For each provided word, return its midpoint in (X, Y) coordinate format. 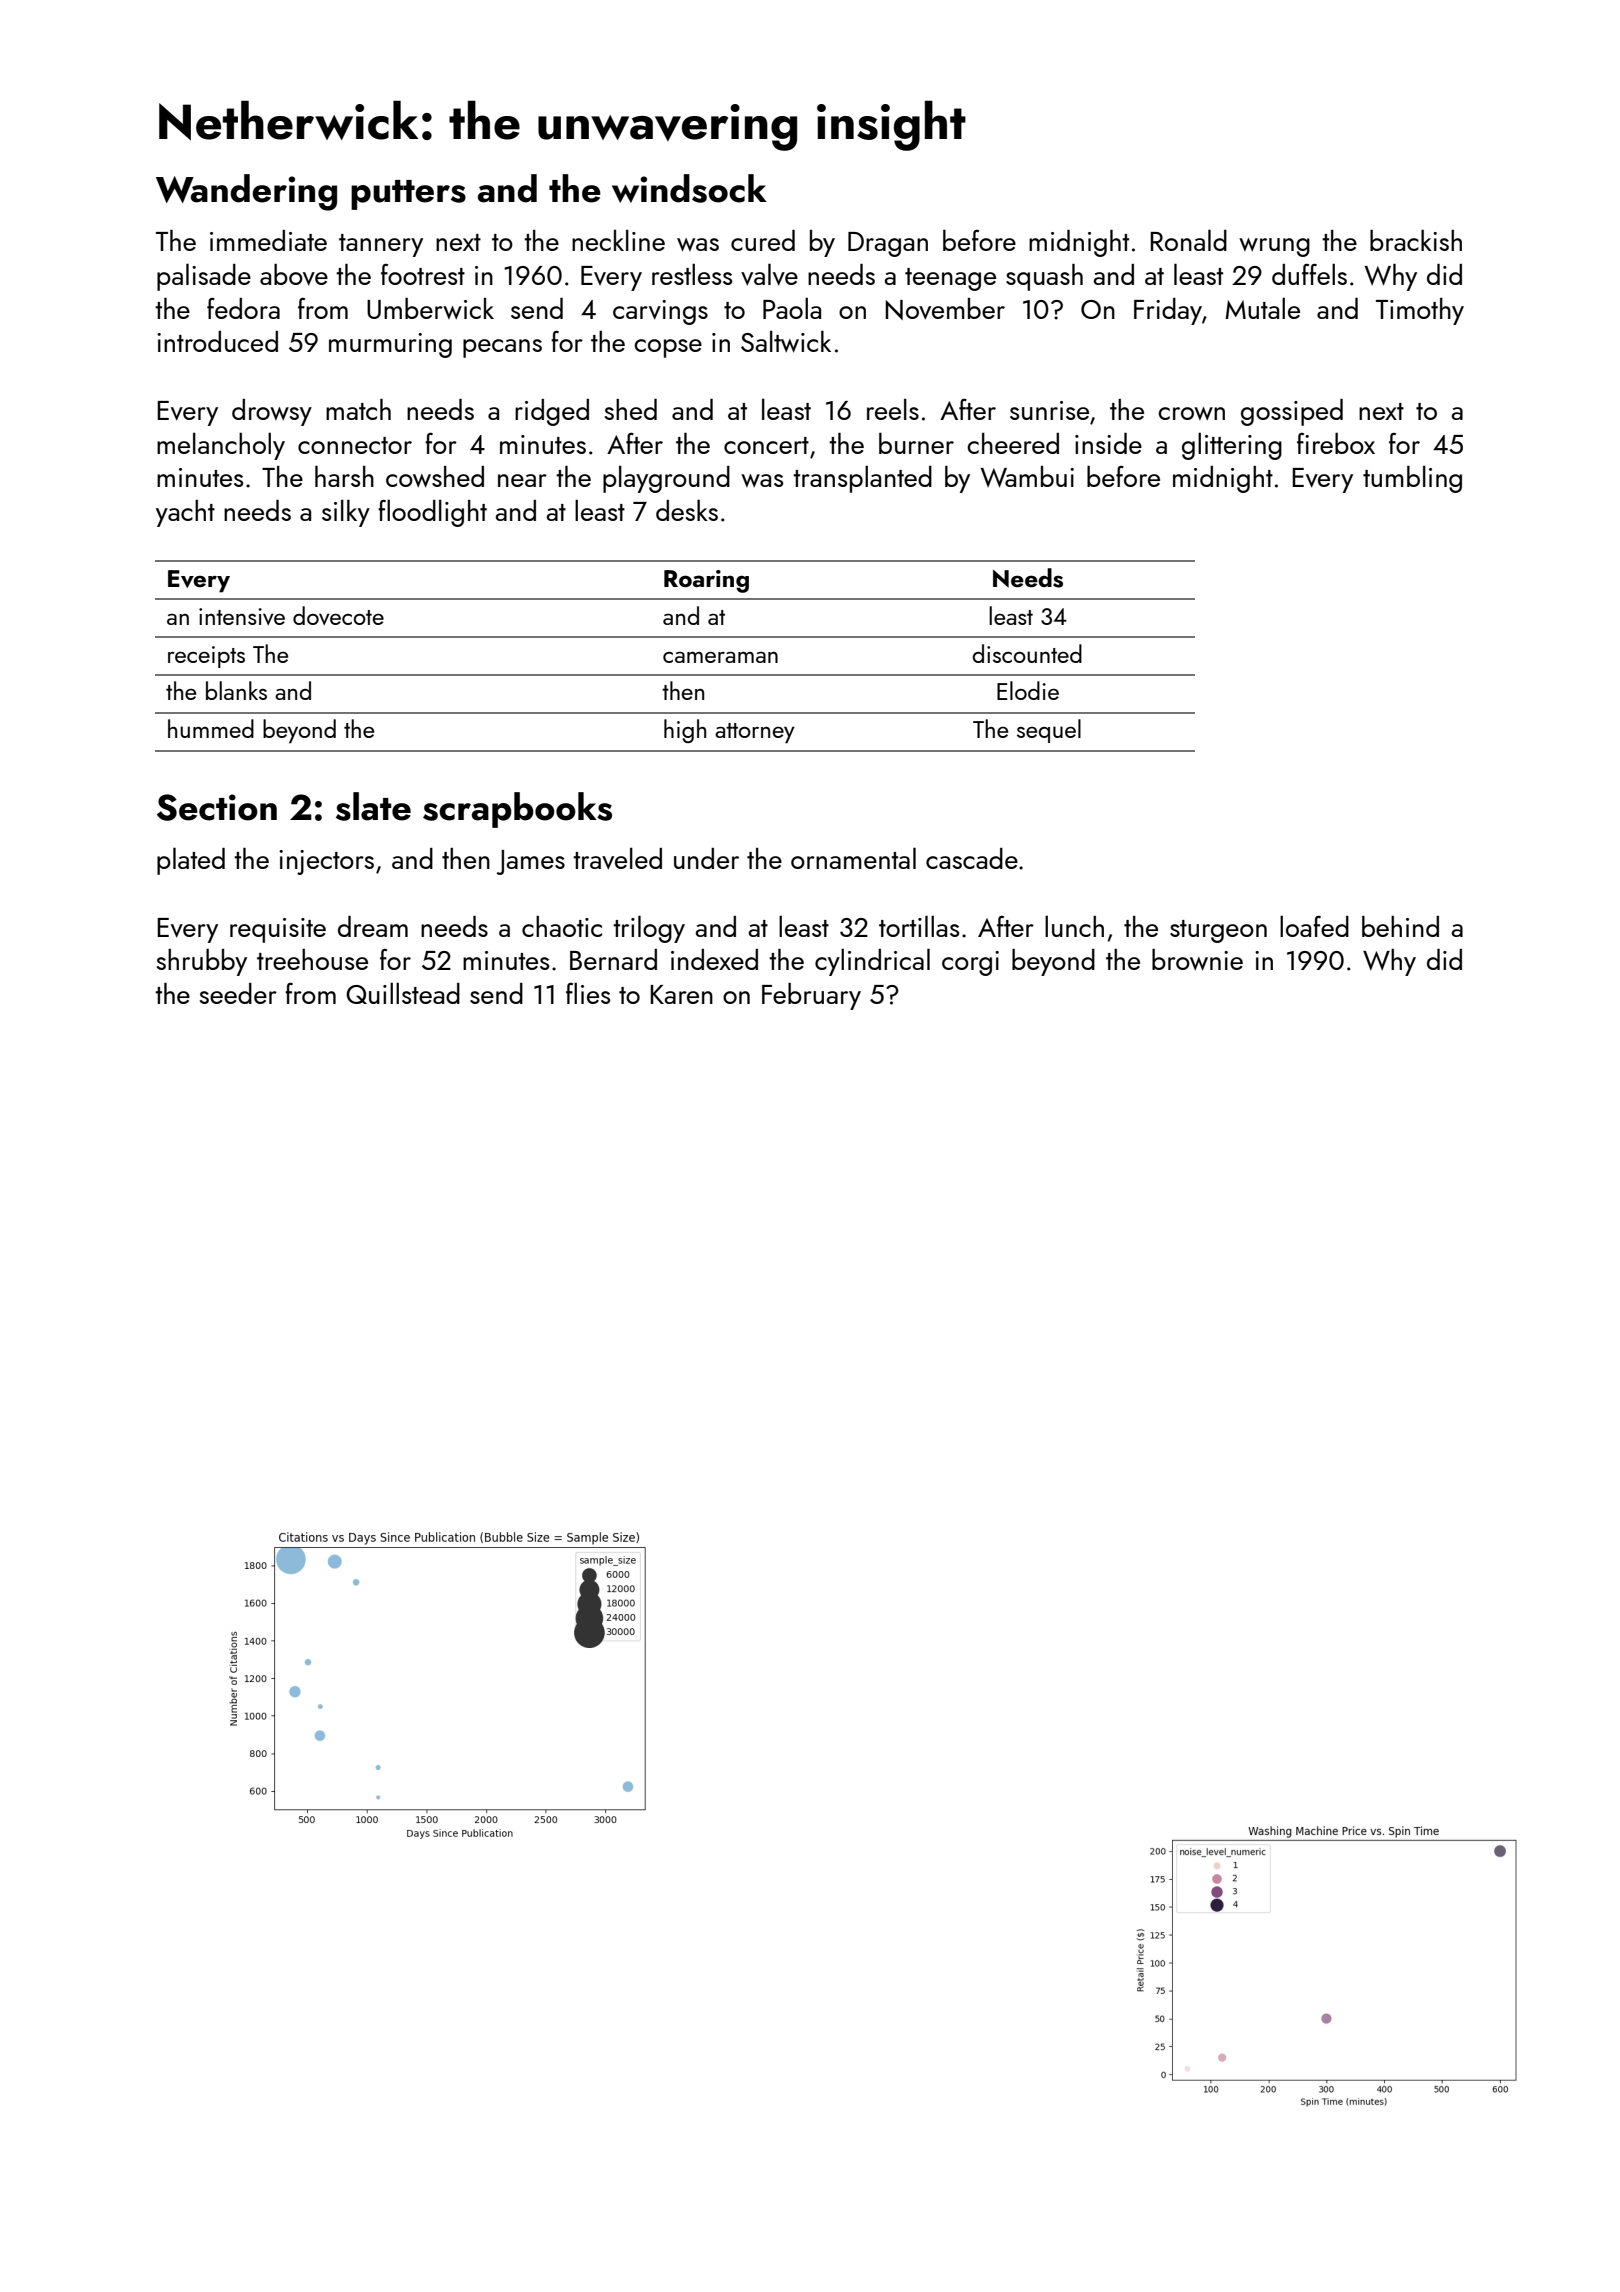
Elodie (1028, 690)
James (531, 862)
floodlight (432, 513)
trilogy (649, 929)
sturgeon (1218, 931)
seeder (238, 993)
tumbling (1412, 479)
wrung (1274, 247)
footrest (423, 274)
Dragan (888, 244)
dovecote (338, 615)
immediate (268, 240)
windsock (689, 188)
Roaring (706, 581)
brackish (1416, 240)
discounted (1027, 653)
